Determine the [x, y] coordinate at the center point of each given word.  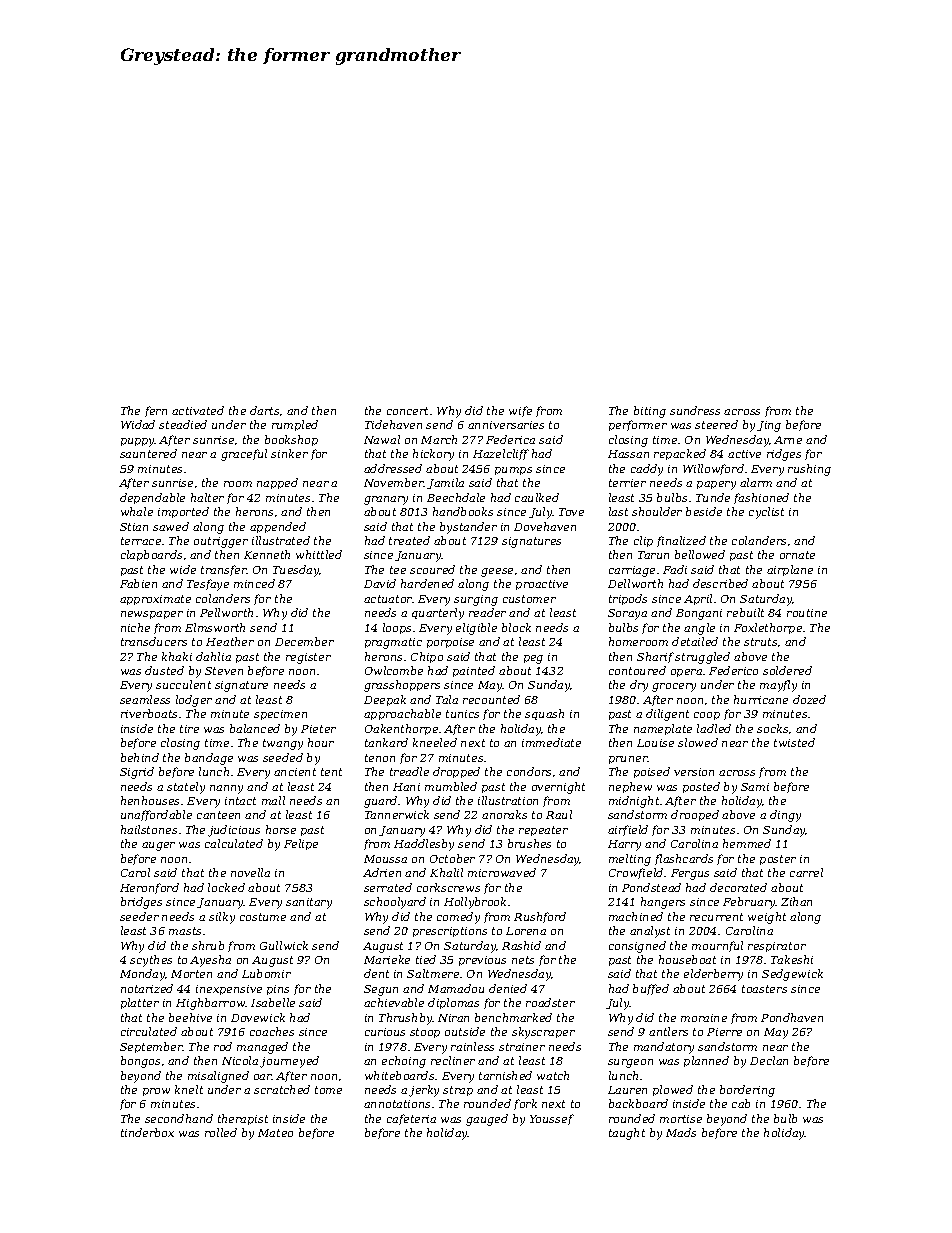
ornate [797, 555]
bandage [209, 759]
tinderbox [147, 1132]
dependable [152, 498]
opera [686, 673]
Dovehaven [545, 526]
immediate [551, 742]
